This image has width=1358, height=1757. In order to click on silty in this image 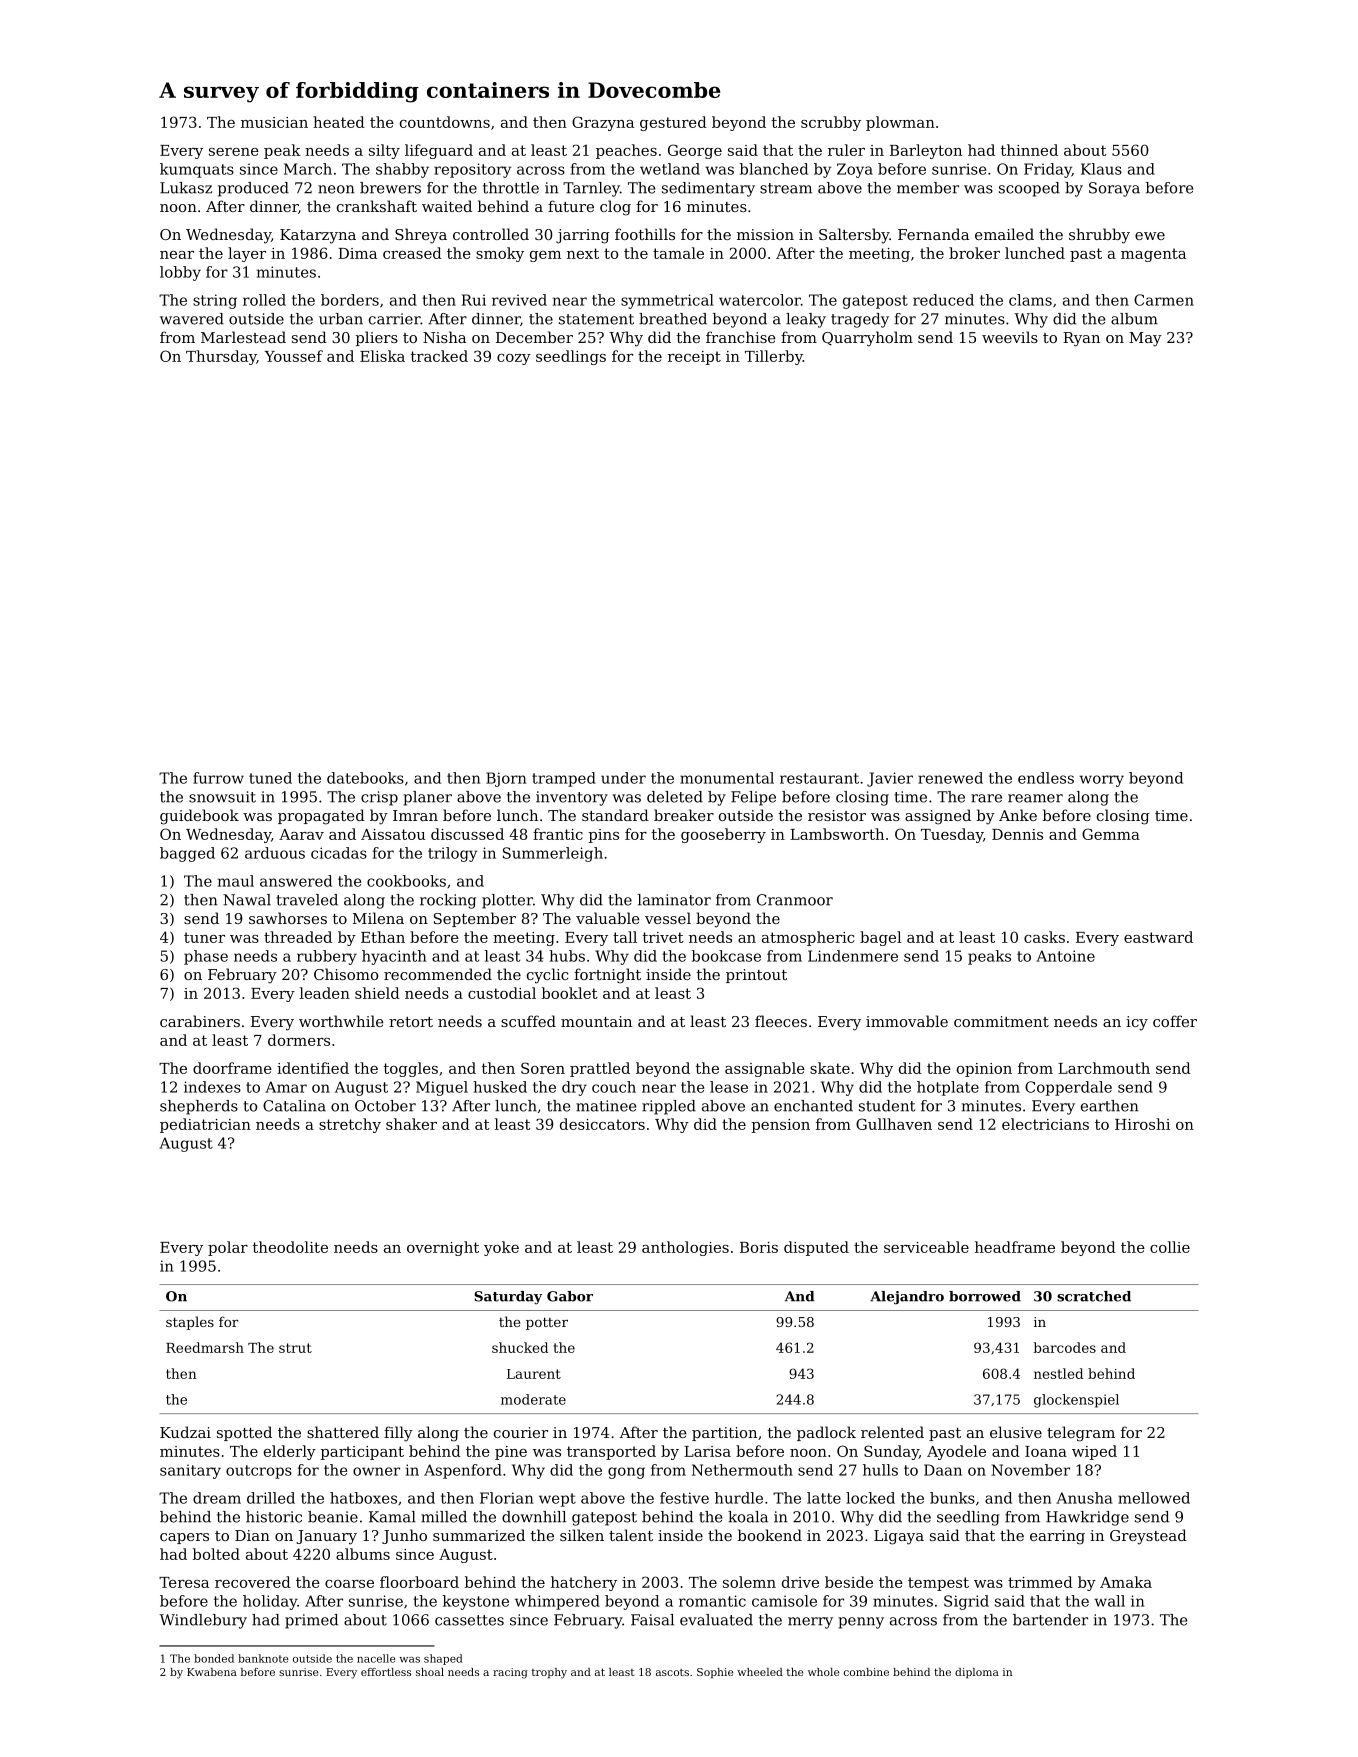, I will do `click(384, 151)`.
